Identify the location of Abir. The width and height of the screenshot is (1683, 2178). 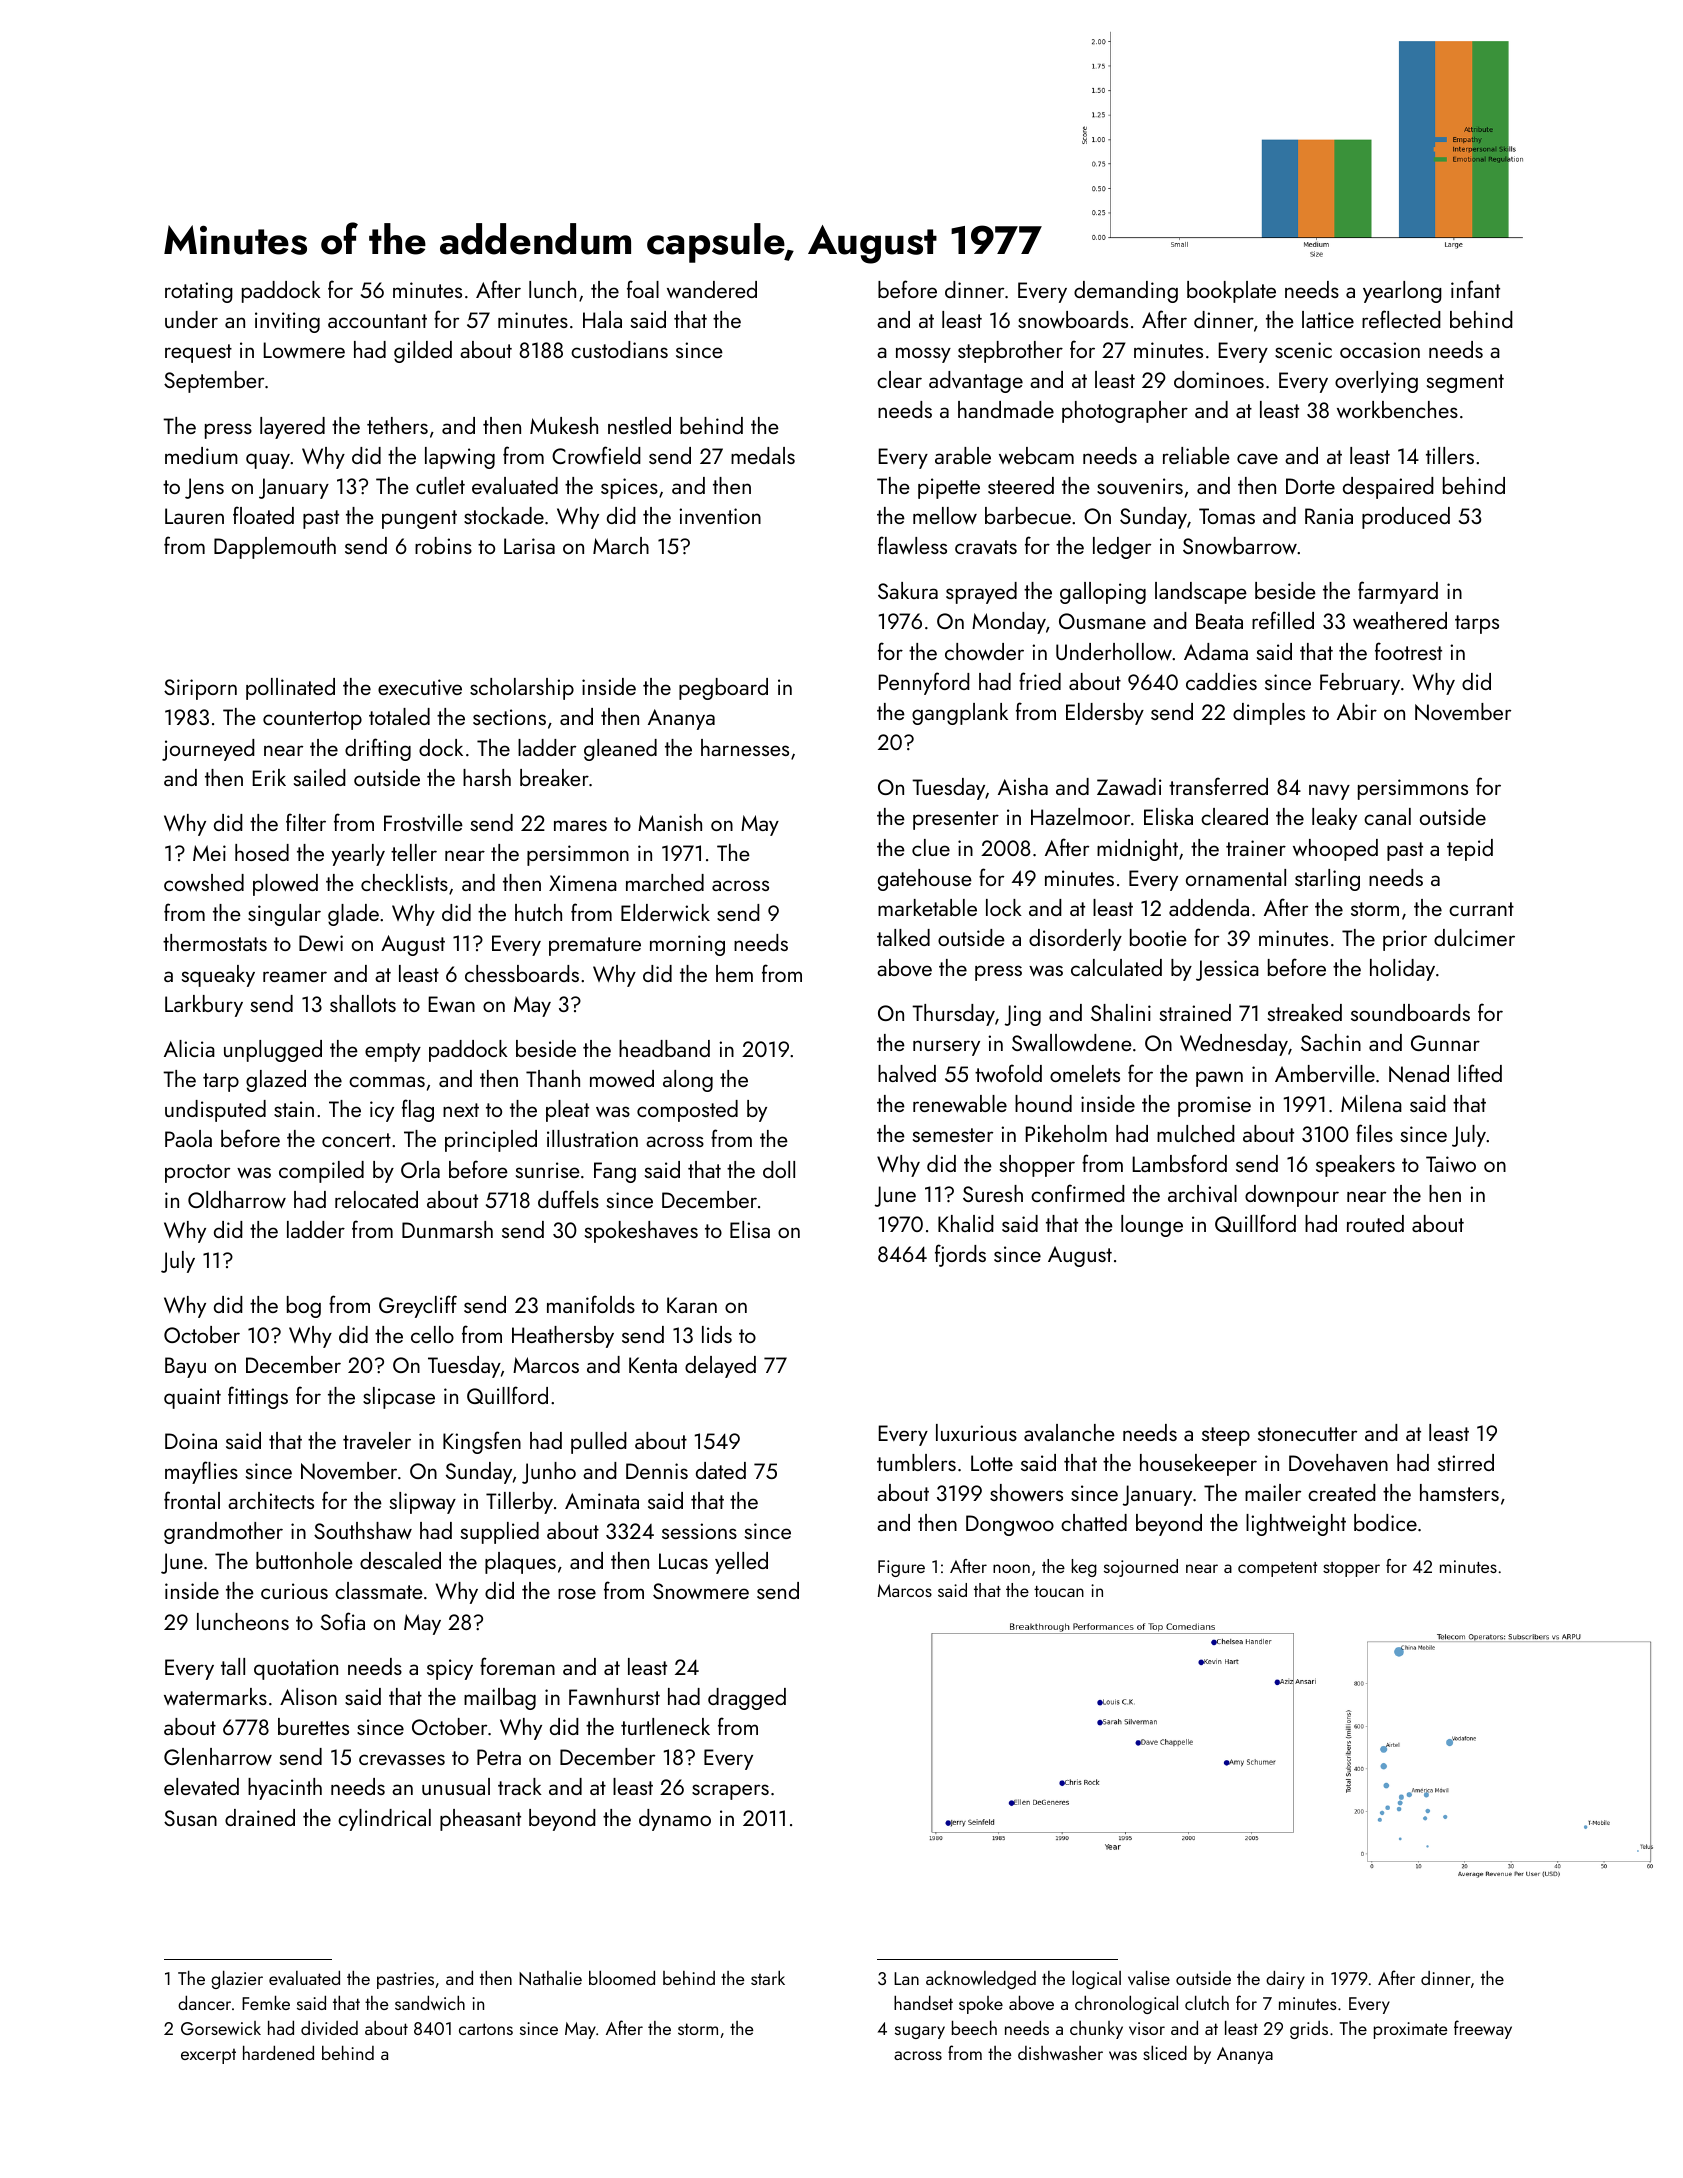
(1357, 711).
